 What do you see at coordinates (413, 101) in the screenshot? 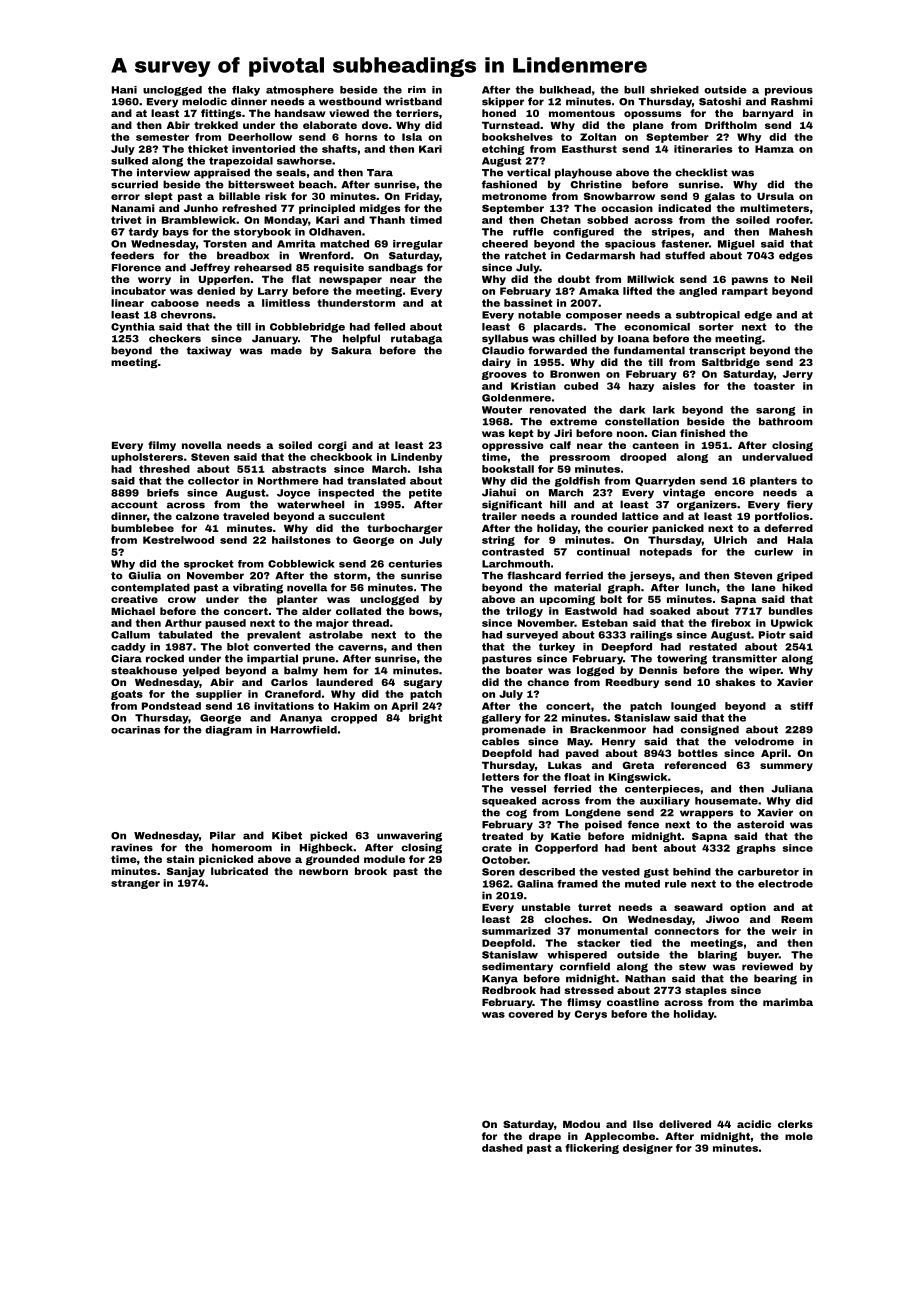
I see `wristband` at bounding box center [413, 101].
